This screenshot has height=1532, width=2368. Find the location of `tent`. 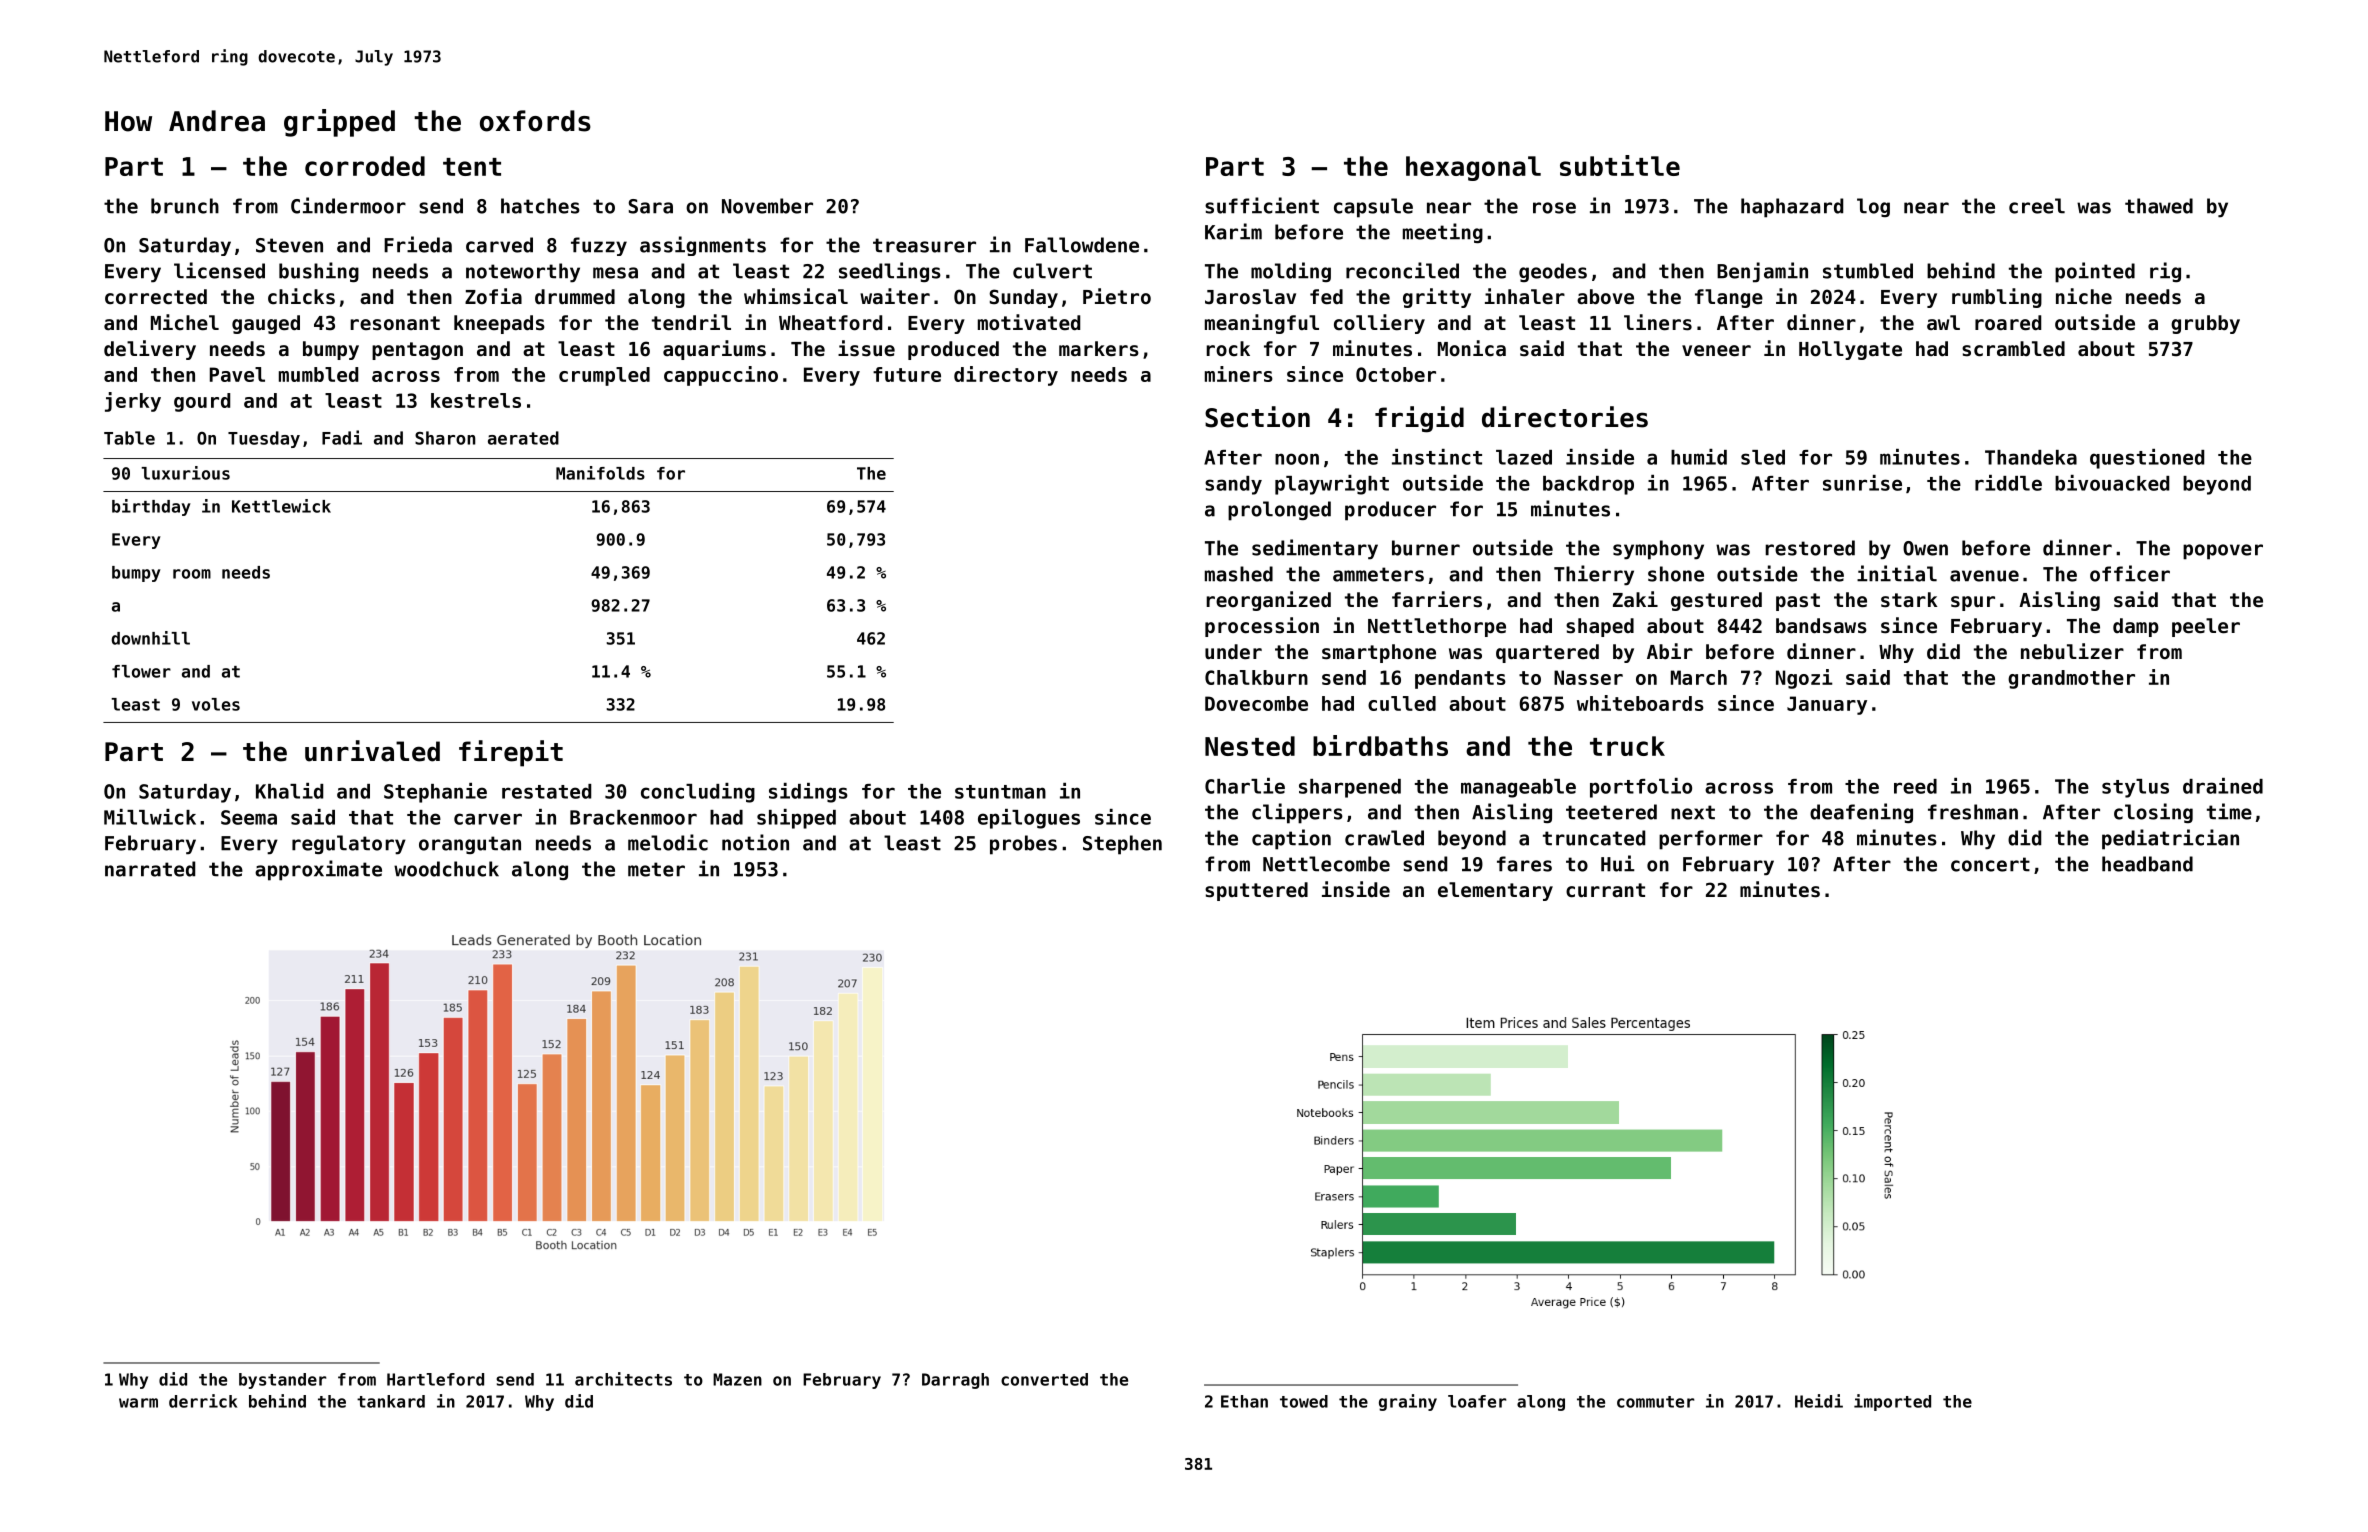

tent is located at coordinates (472, 167).
